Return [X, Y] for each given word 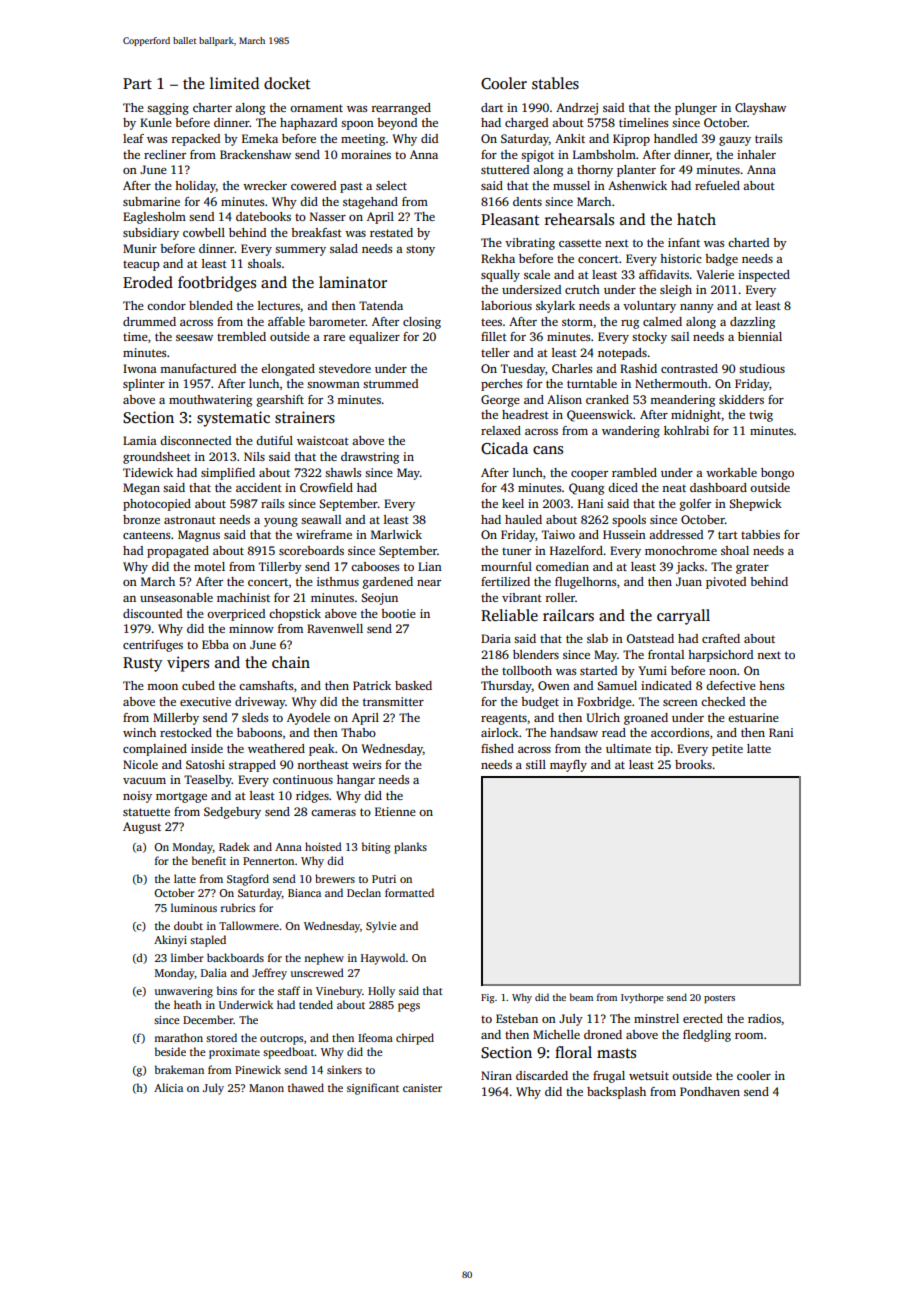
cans [548, 450]
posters [719, 999]
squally [500, 276]
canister [422, 1088]
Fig [487, 999]
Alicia [168, 1087]
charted [748, 242]
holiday [195, 187]
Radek [234, 846]
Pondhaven [710, 1091]
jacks [690, 568]
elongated [288, 370]
